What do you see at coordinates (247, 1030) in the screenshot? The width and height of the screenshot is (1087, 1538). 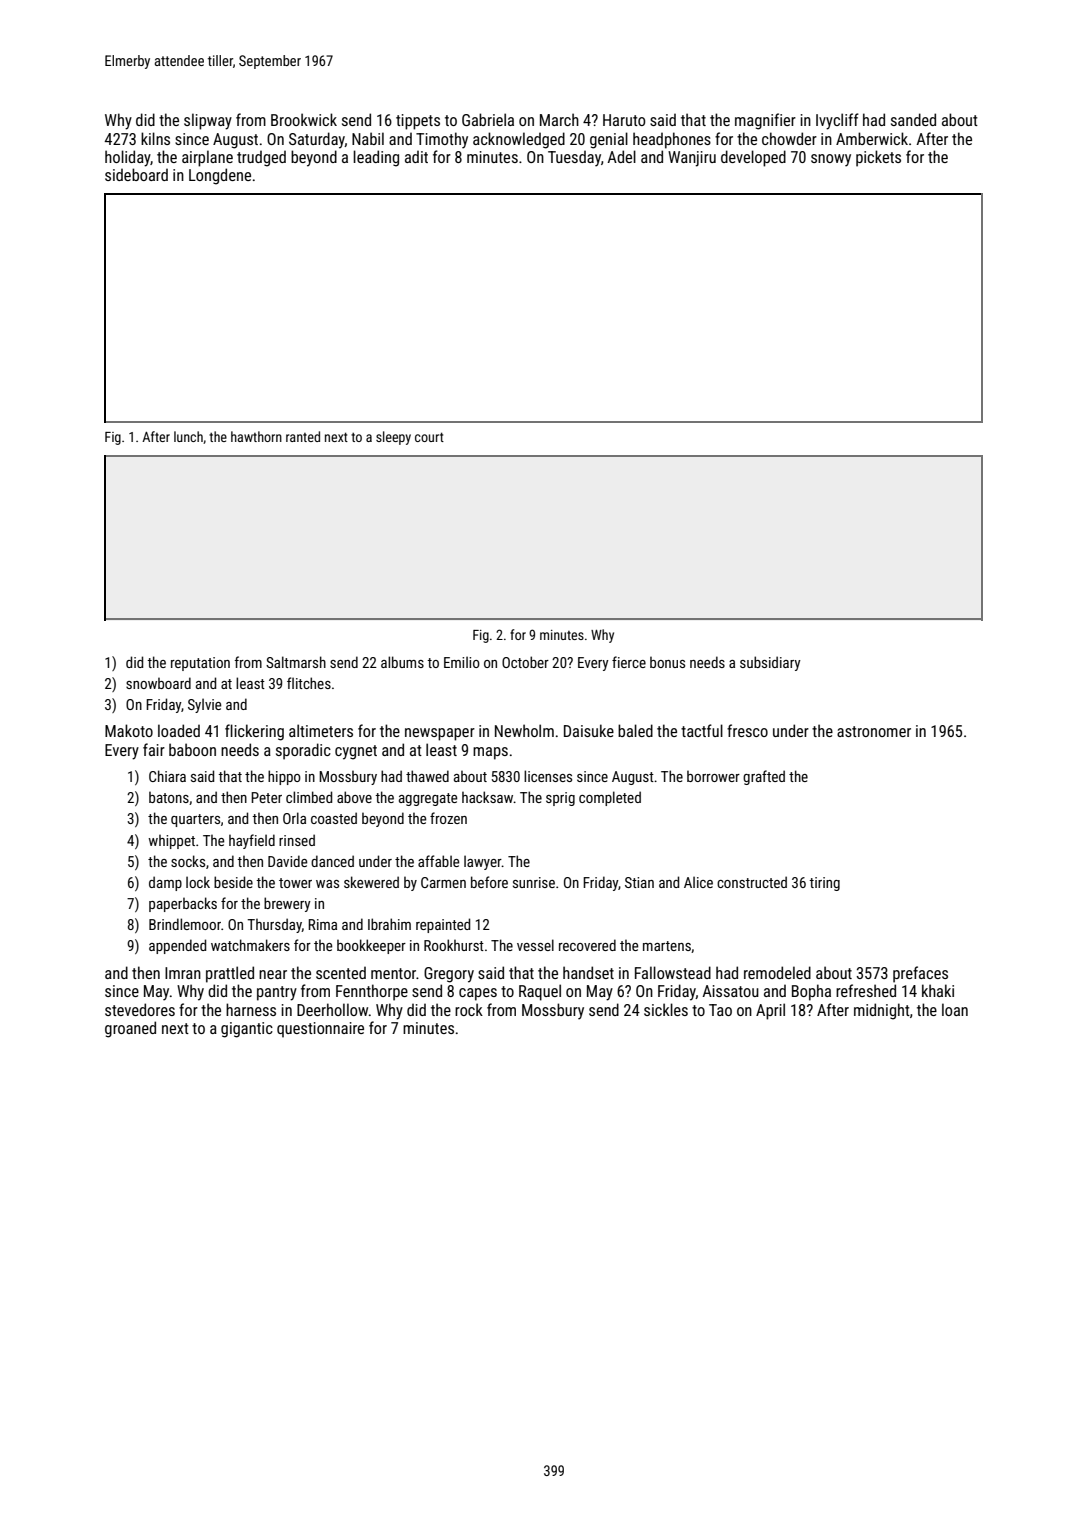 I see `gigantic` at bounding box center [247, 1030].
